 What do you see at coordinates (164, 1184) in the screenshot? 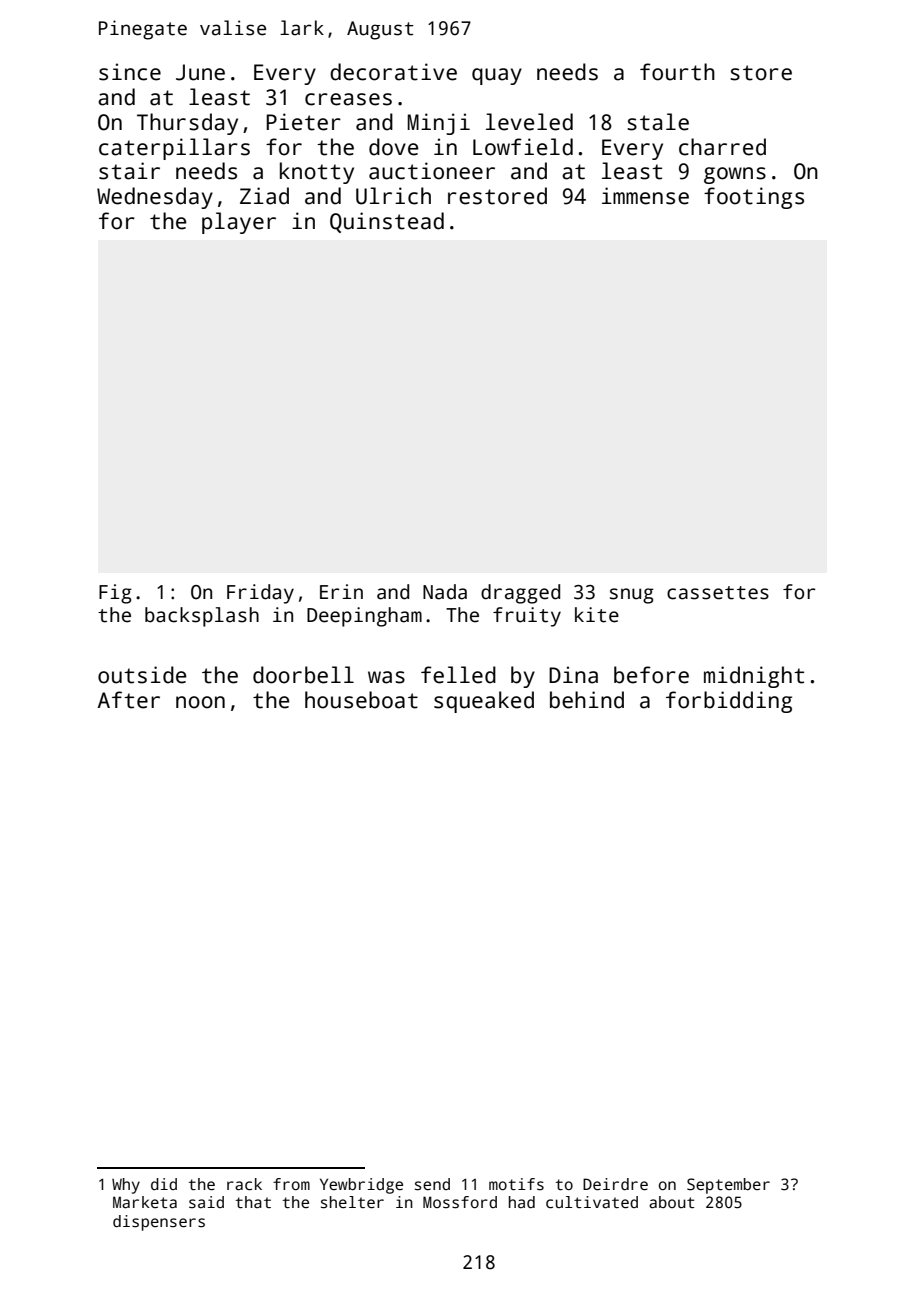
I see `did` at bounding box center [164, 1184].
